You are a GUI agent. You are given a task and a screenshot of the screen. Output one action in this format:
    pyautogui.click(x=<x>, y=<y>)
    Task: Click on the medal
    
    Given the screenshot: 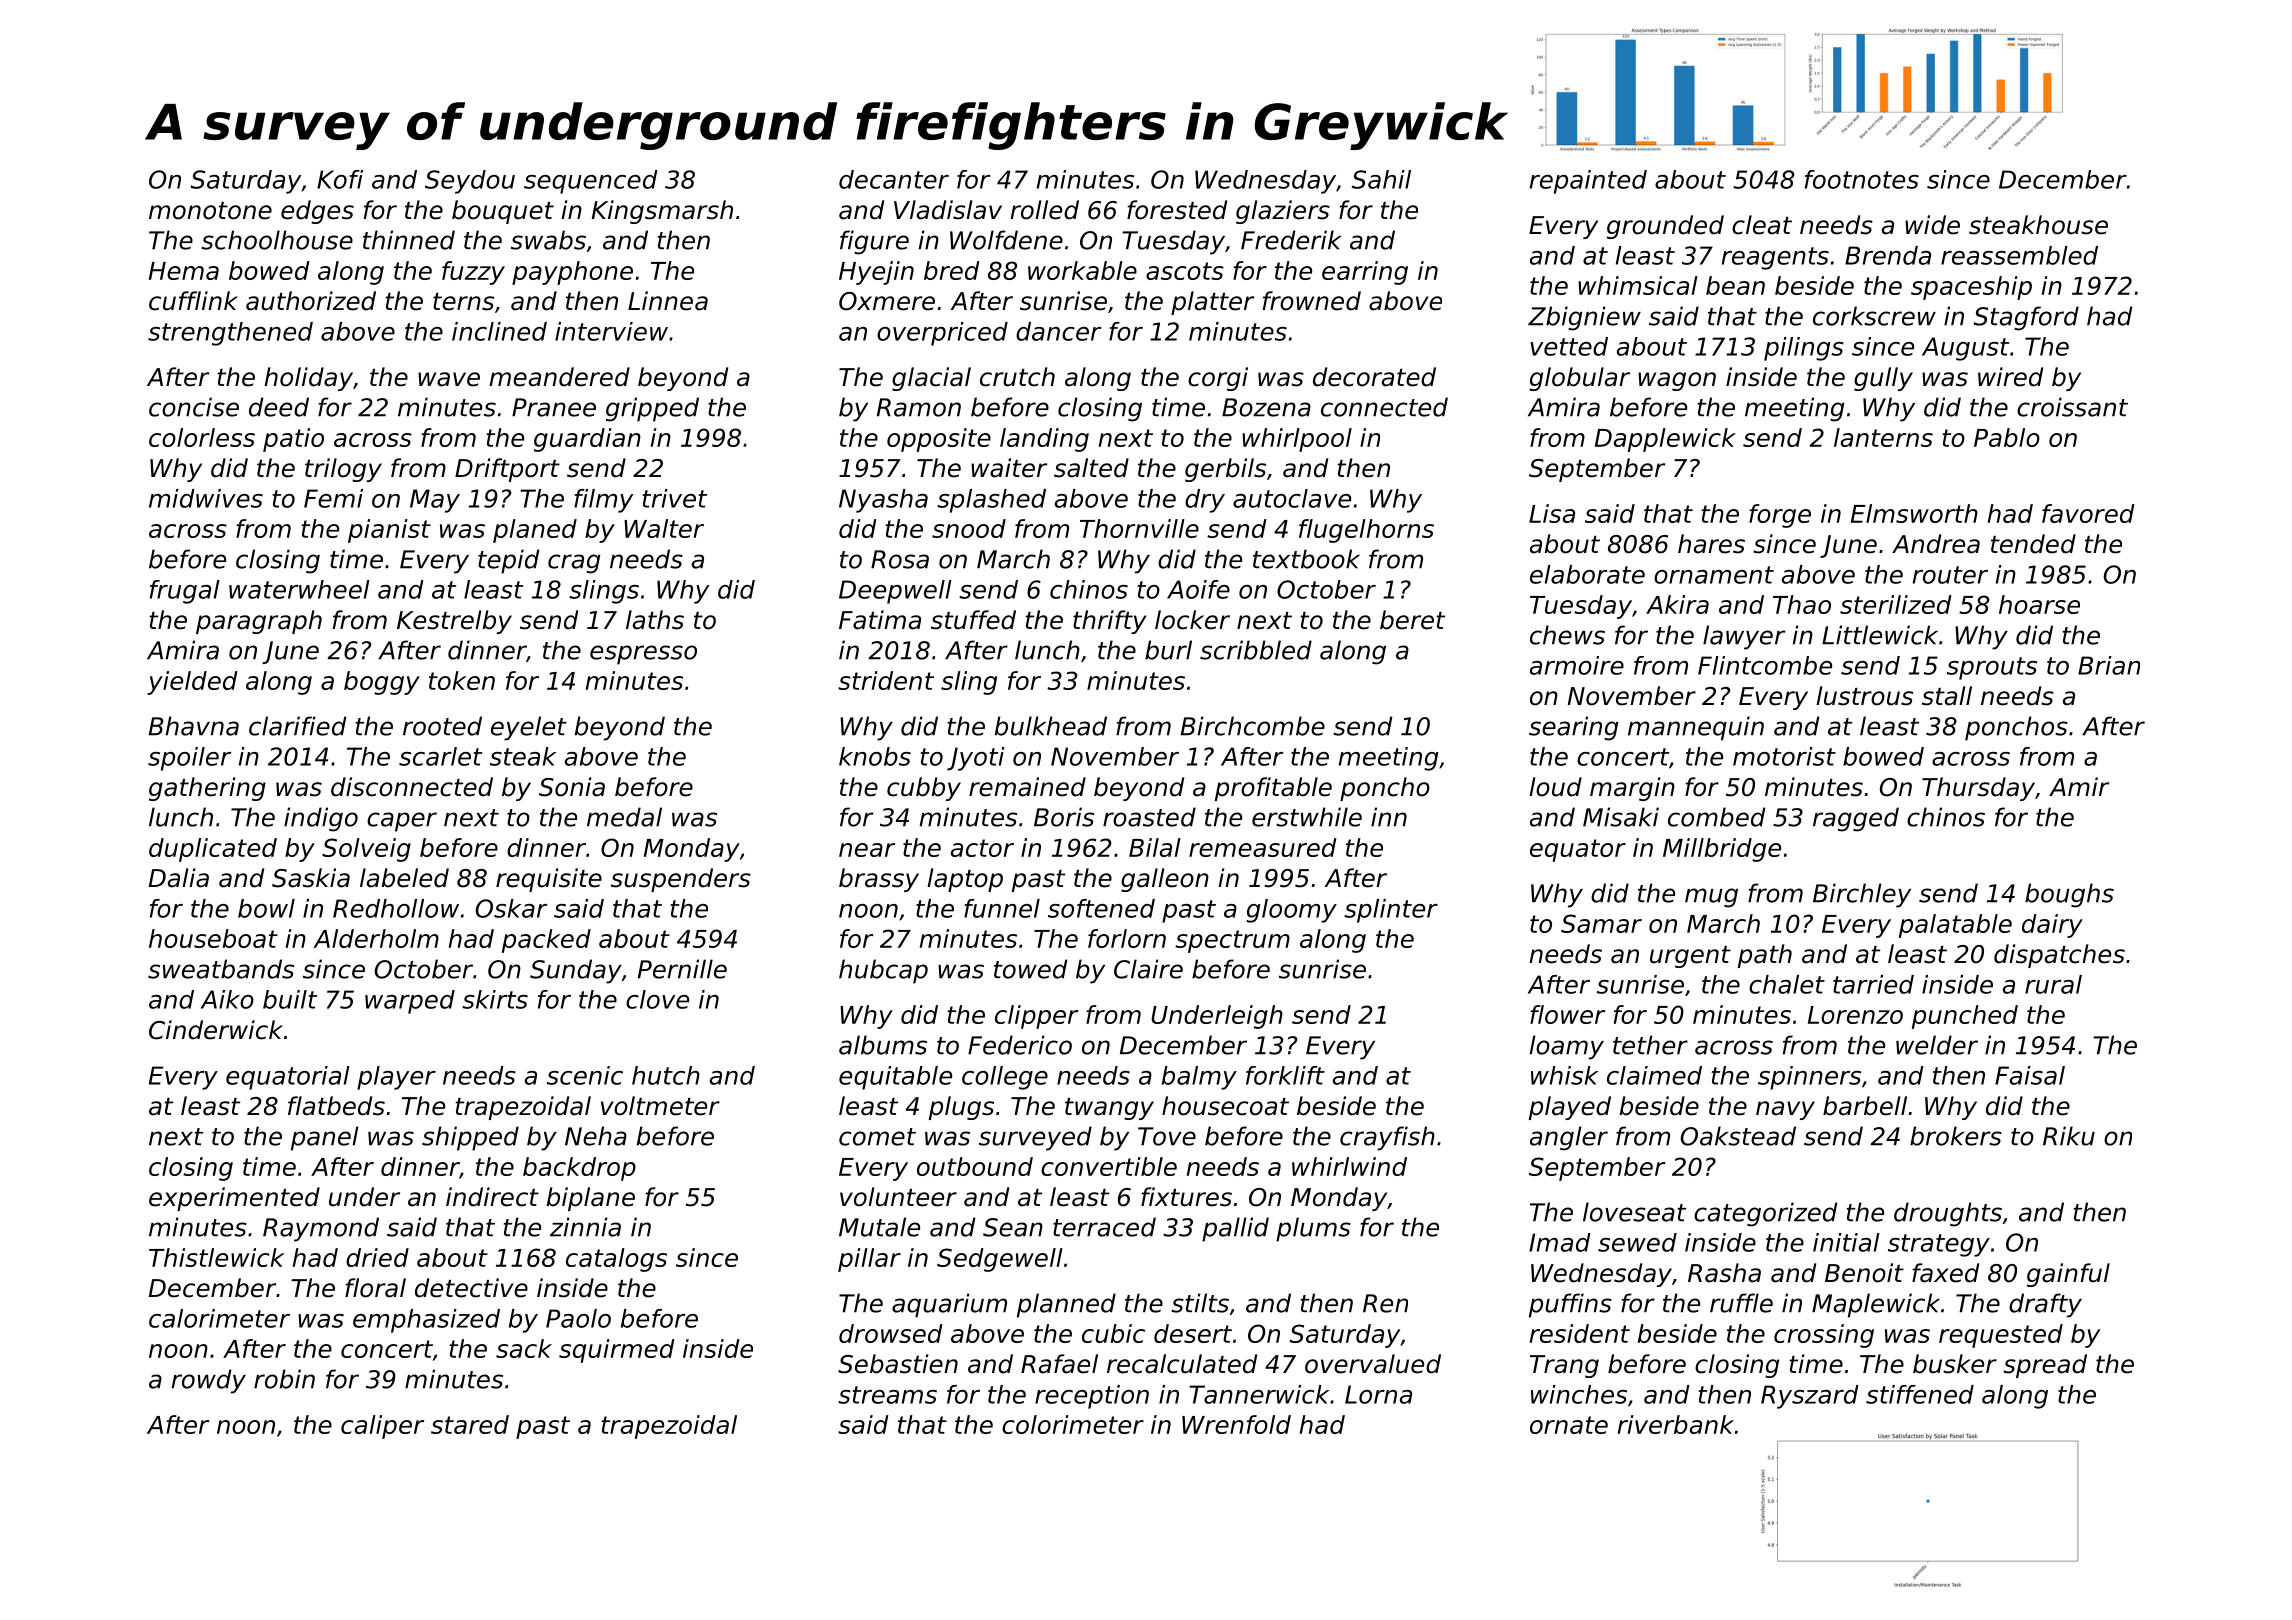 What is the action you would take?
    pyautogui.click(x=624, y=817)
